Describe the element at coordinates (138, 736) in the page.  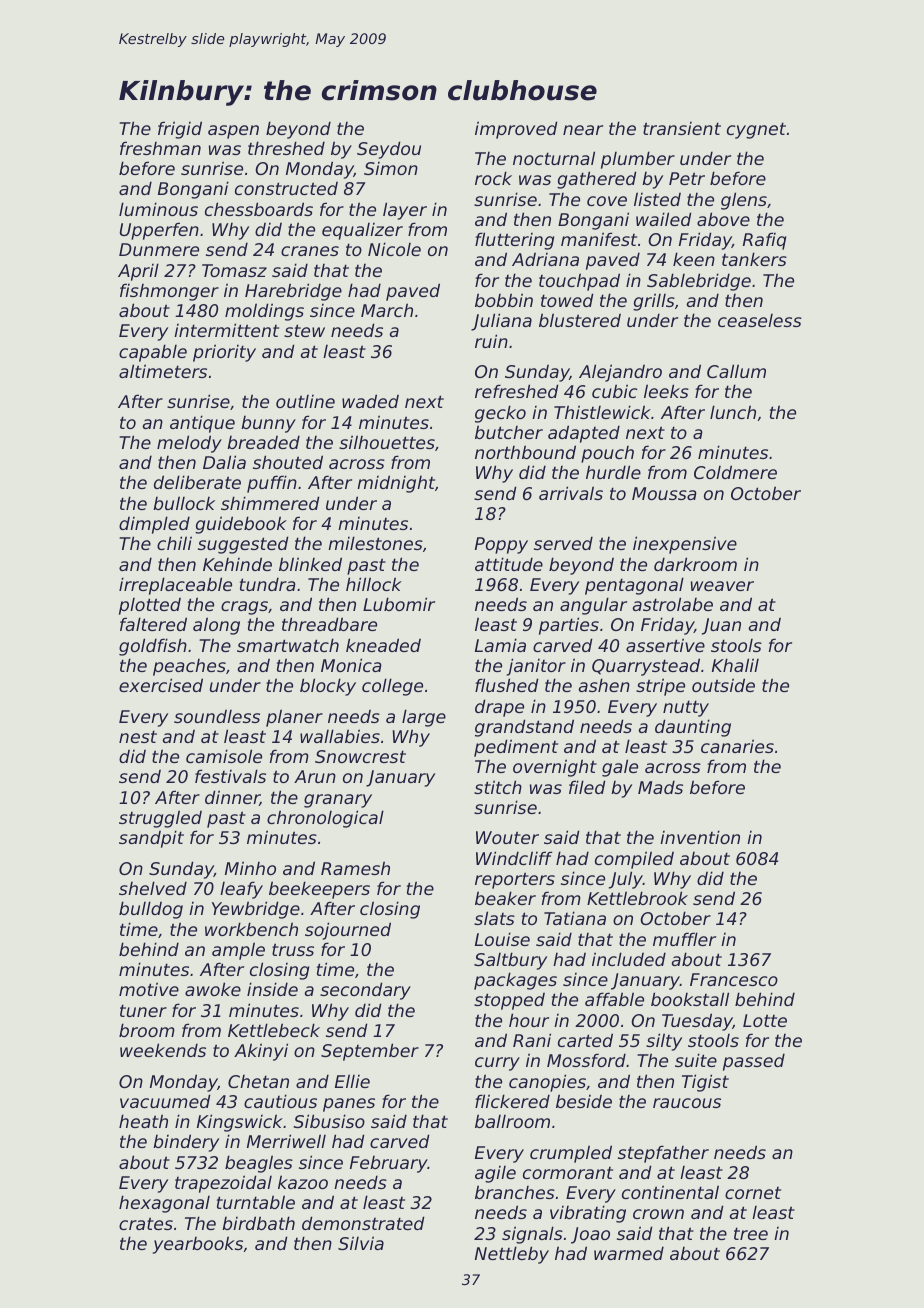
I see `nest` at that location.
